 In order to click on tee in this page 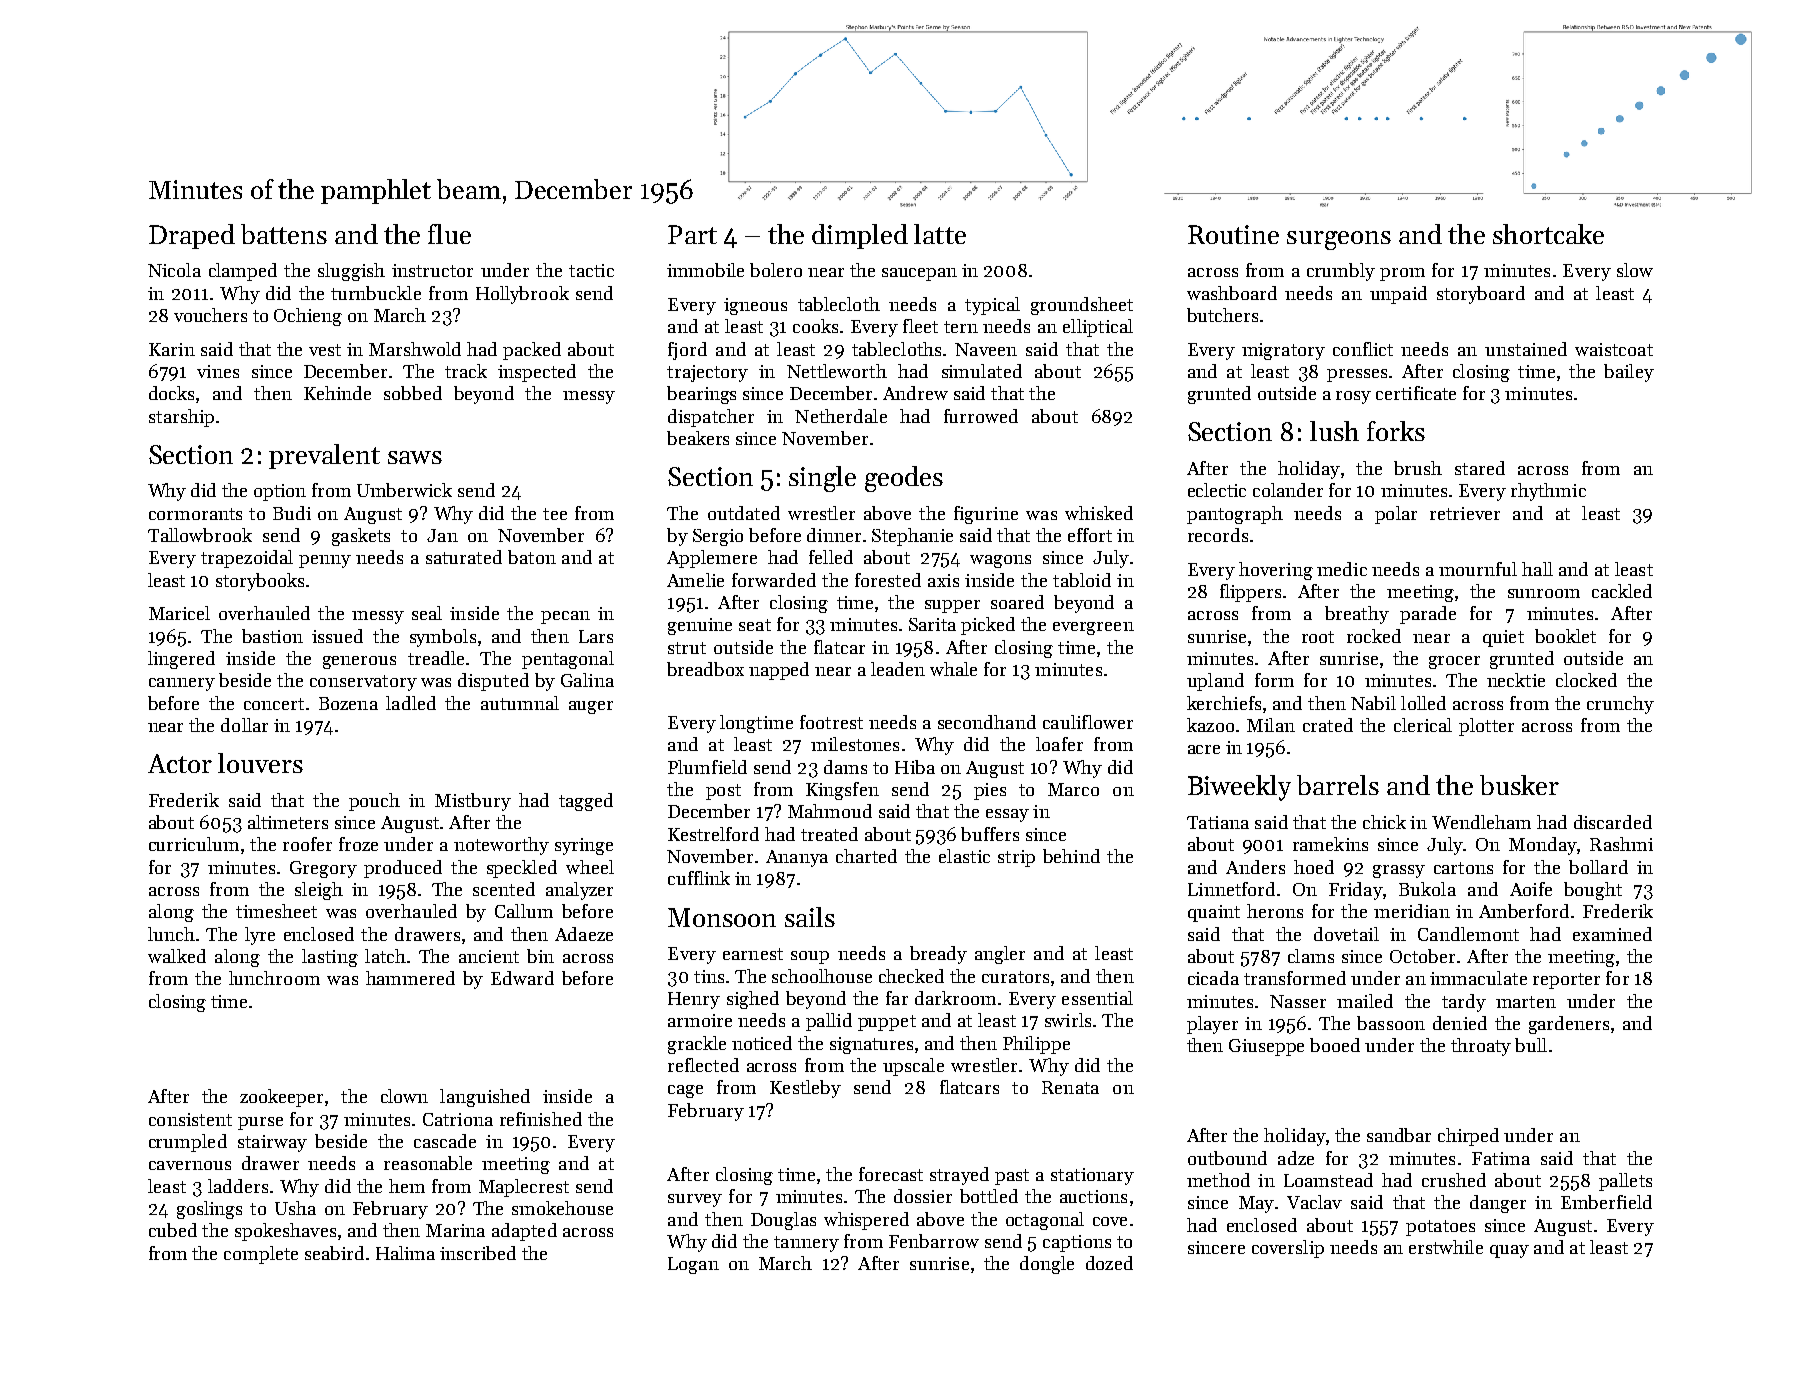, I will do `click(555, 514)`.
